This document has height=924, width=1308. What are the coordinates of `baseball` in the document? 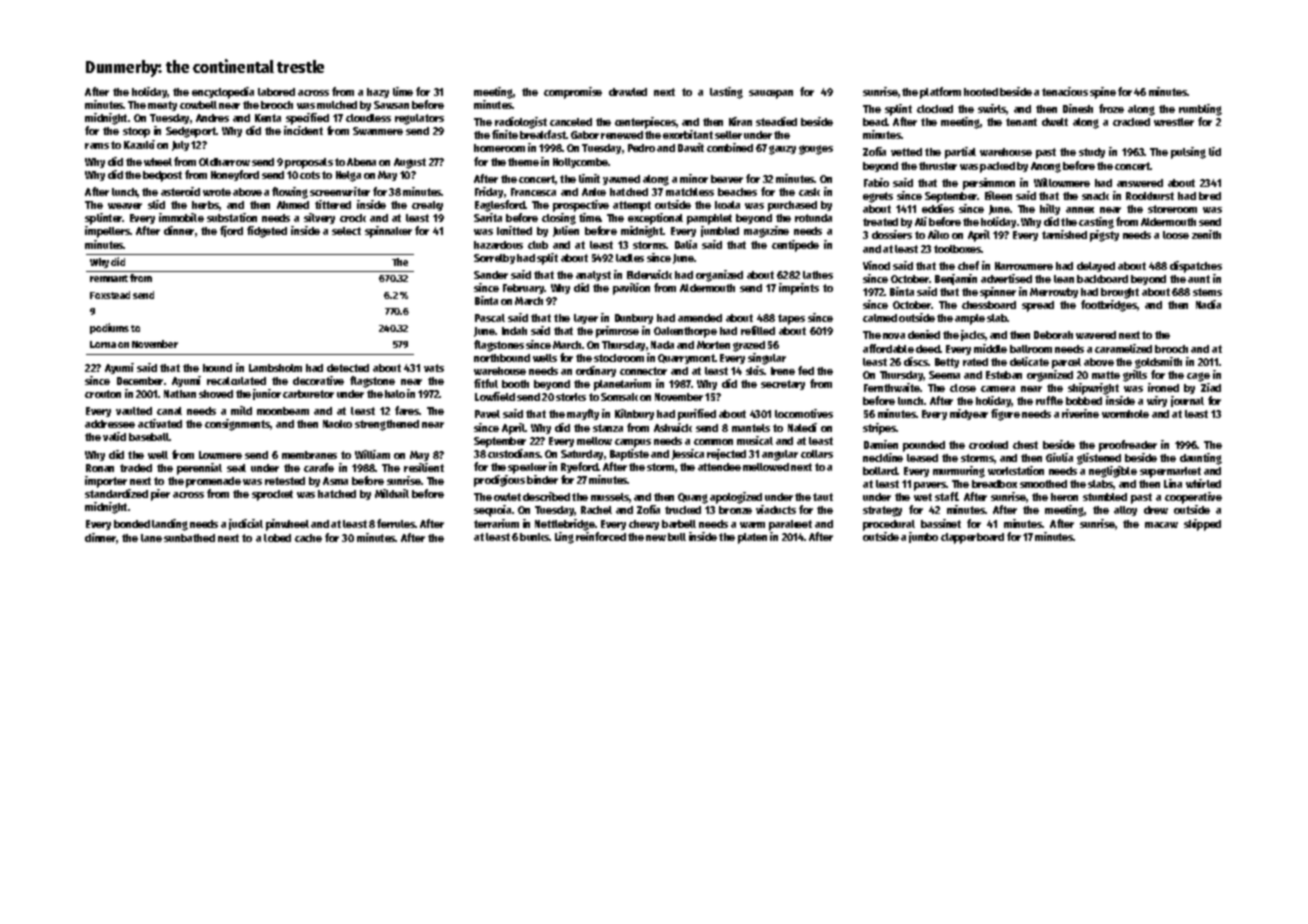 It's located at (149, 437).
